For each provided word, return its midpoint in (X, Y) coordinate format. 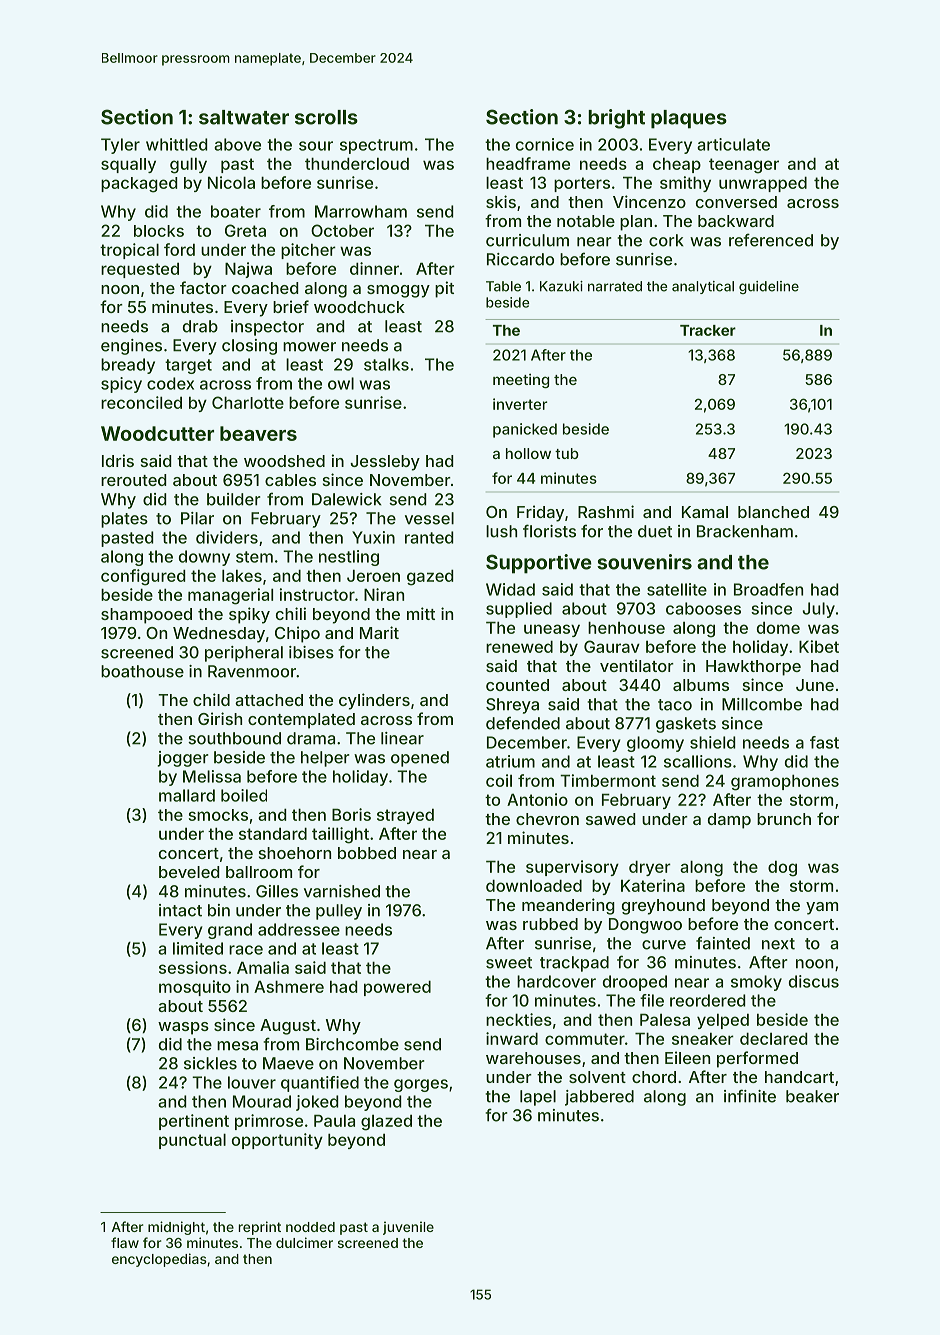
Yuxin (373, 537)
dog (782, 868)
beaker (812, 1096)
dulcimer (304, 1242)
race (246, 950)
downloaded (534, 885)
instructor (317, 594)
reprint (259, 1228)
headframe (528, 163)
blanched (773, 512)
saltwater (244, 117)
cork (666, 240)
